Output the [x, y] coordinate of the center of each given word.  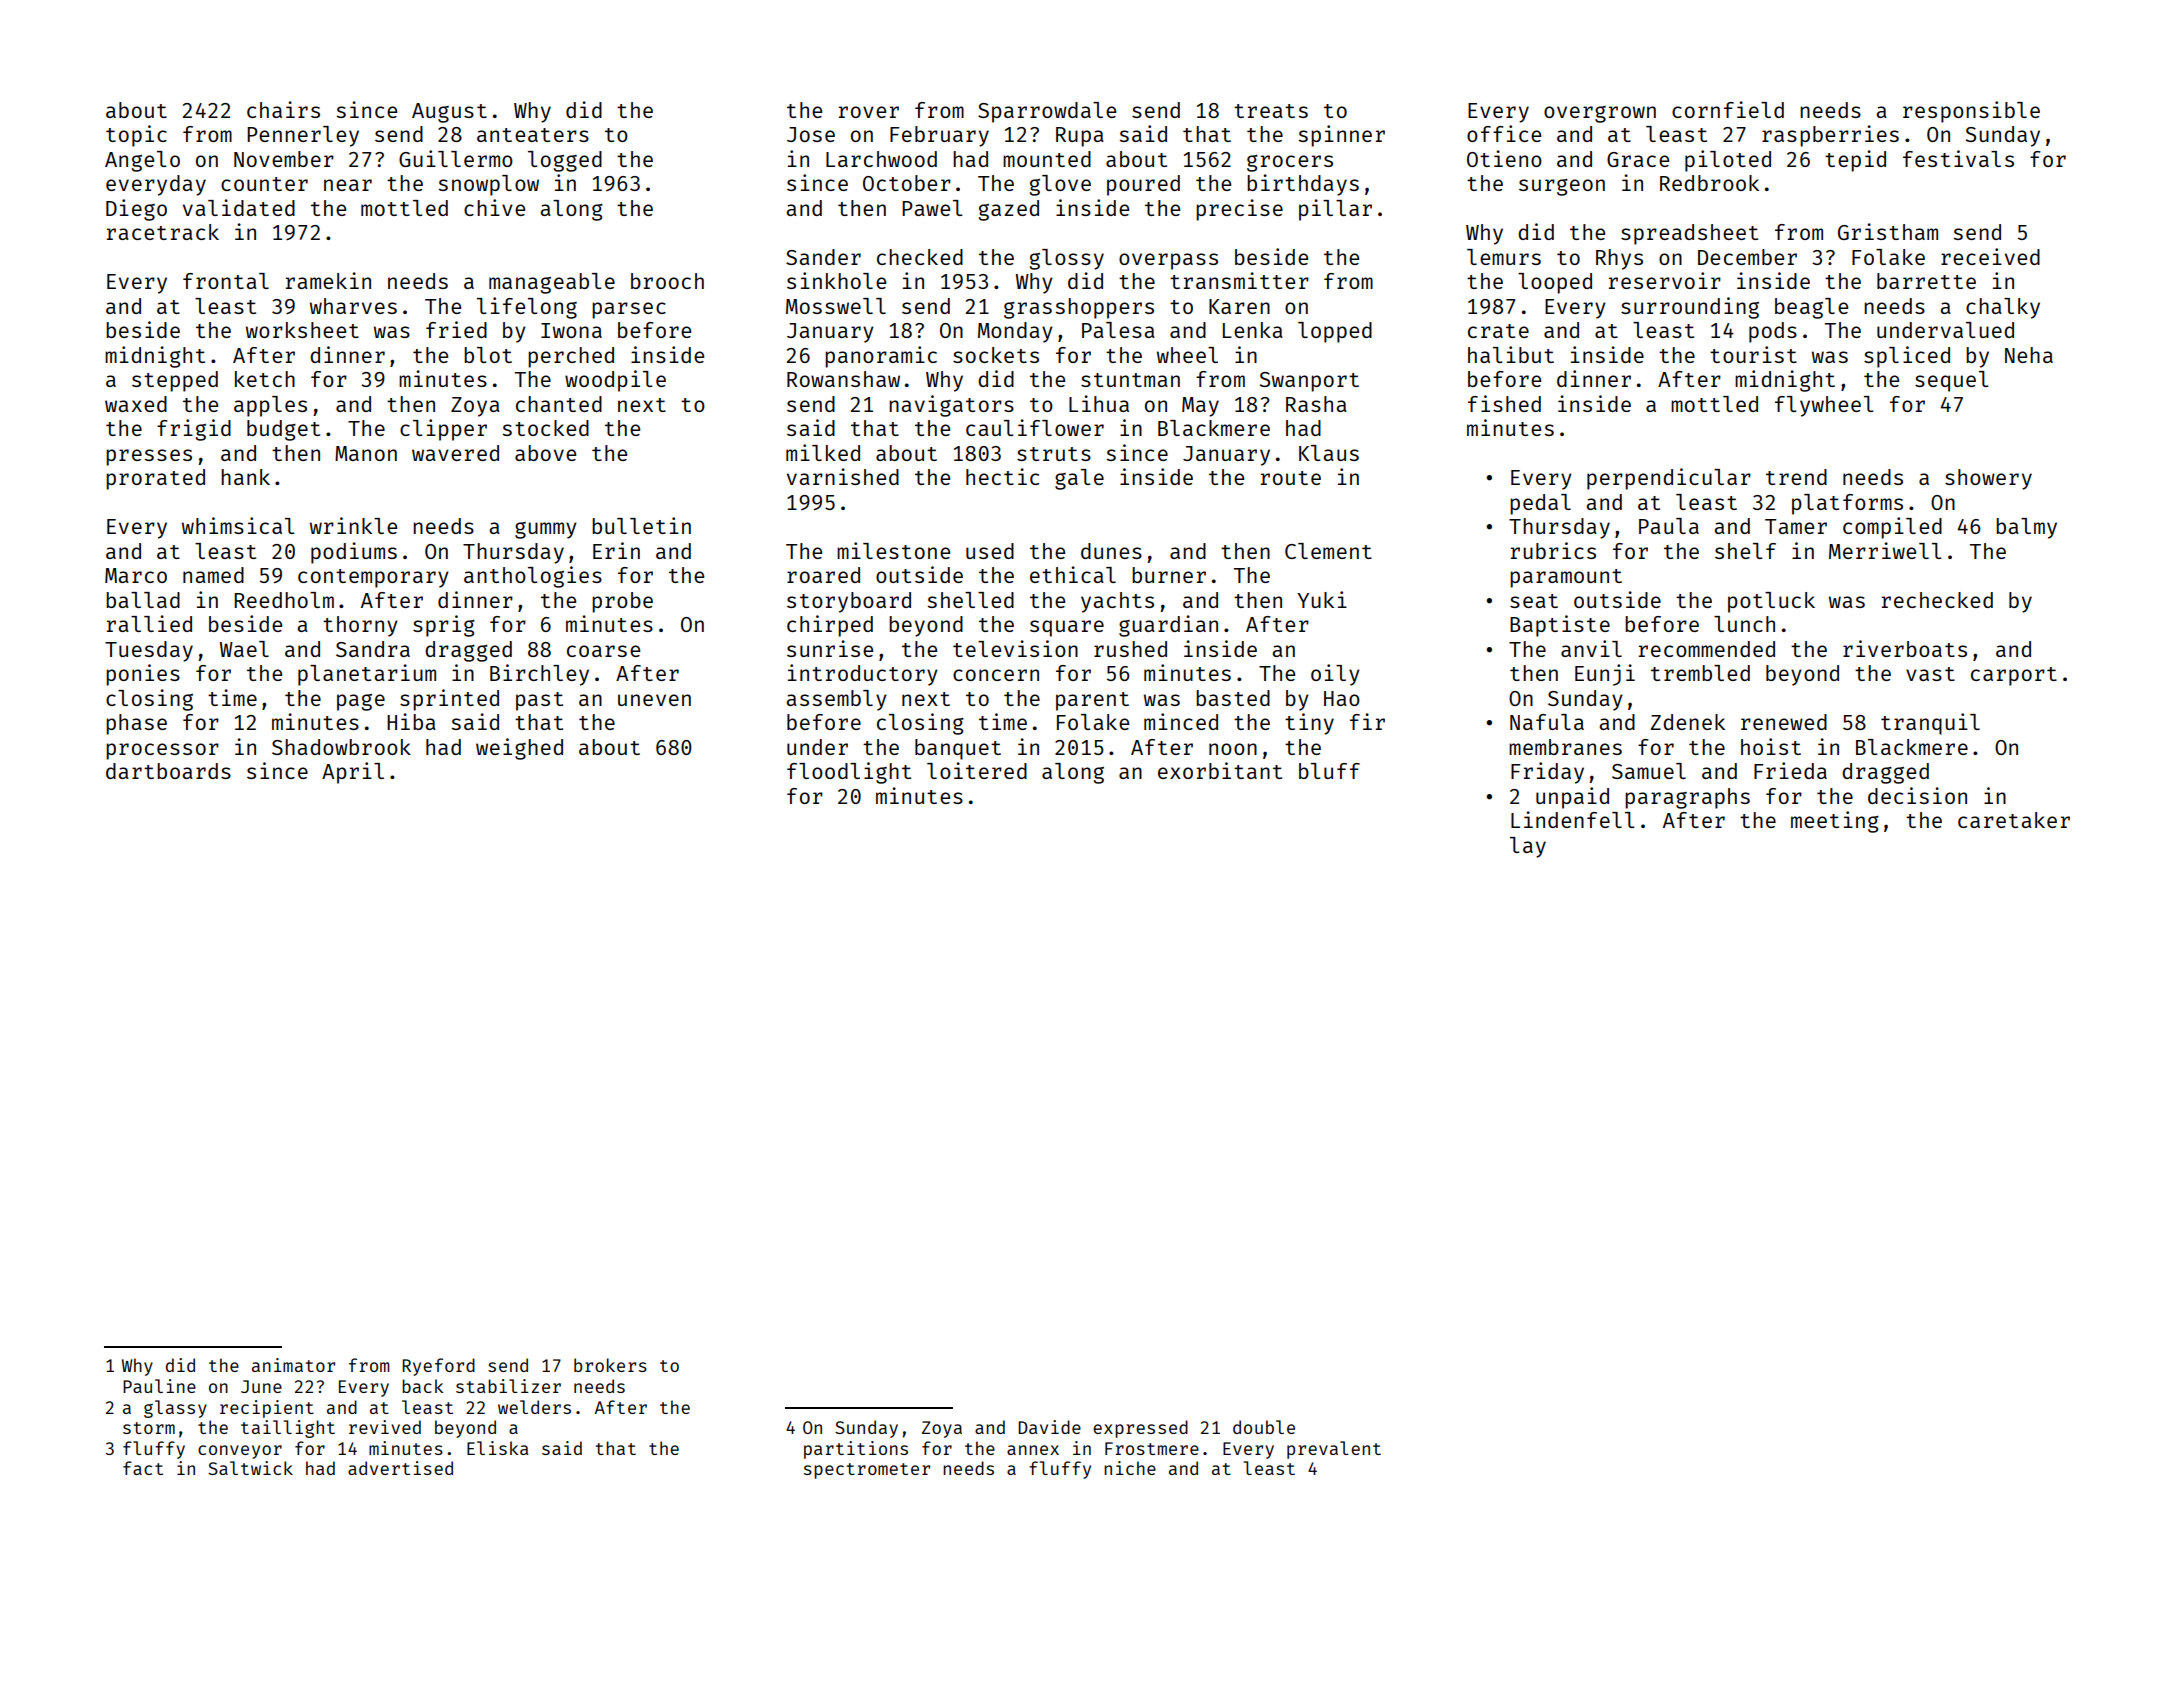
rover [869, 112]
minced [1181, 721]
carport [2014, 676]
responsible [1971, 112]
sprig [444, 626]
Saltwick [250, 1468]
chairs [283, 109]
